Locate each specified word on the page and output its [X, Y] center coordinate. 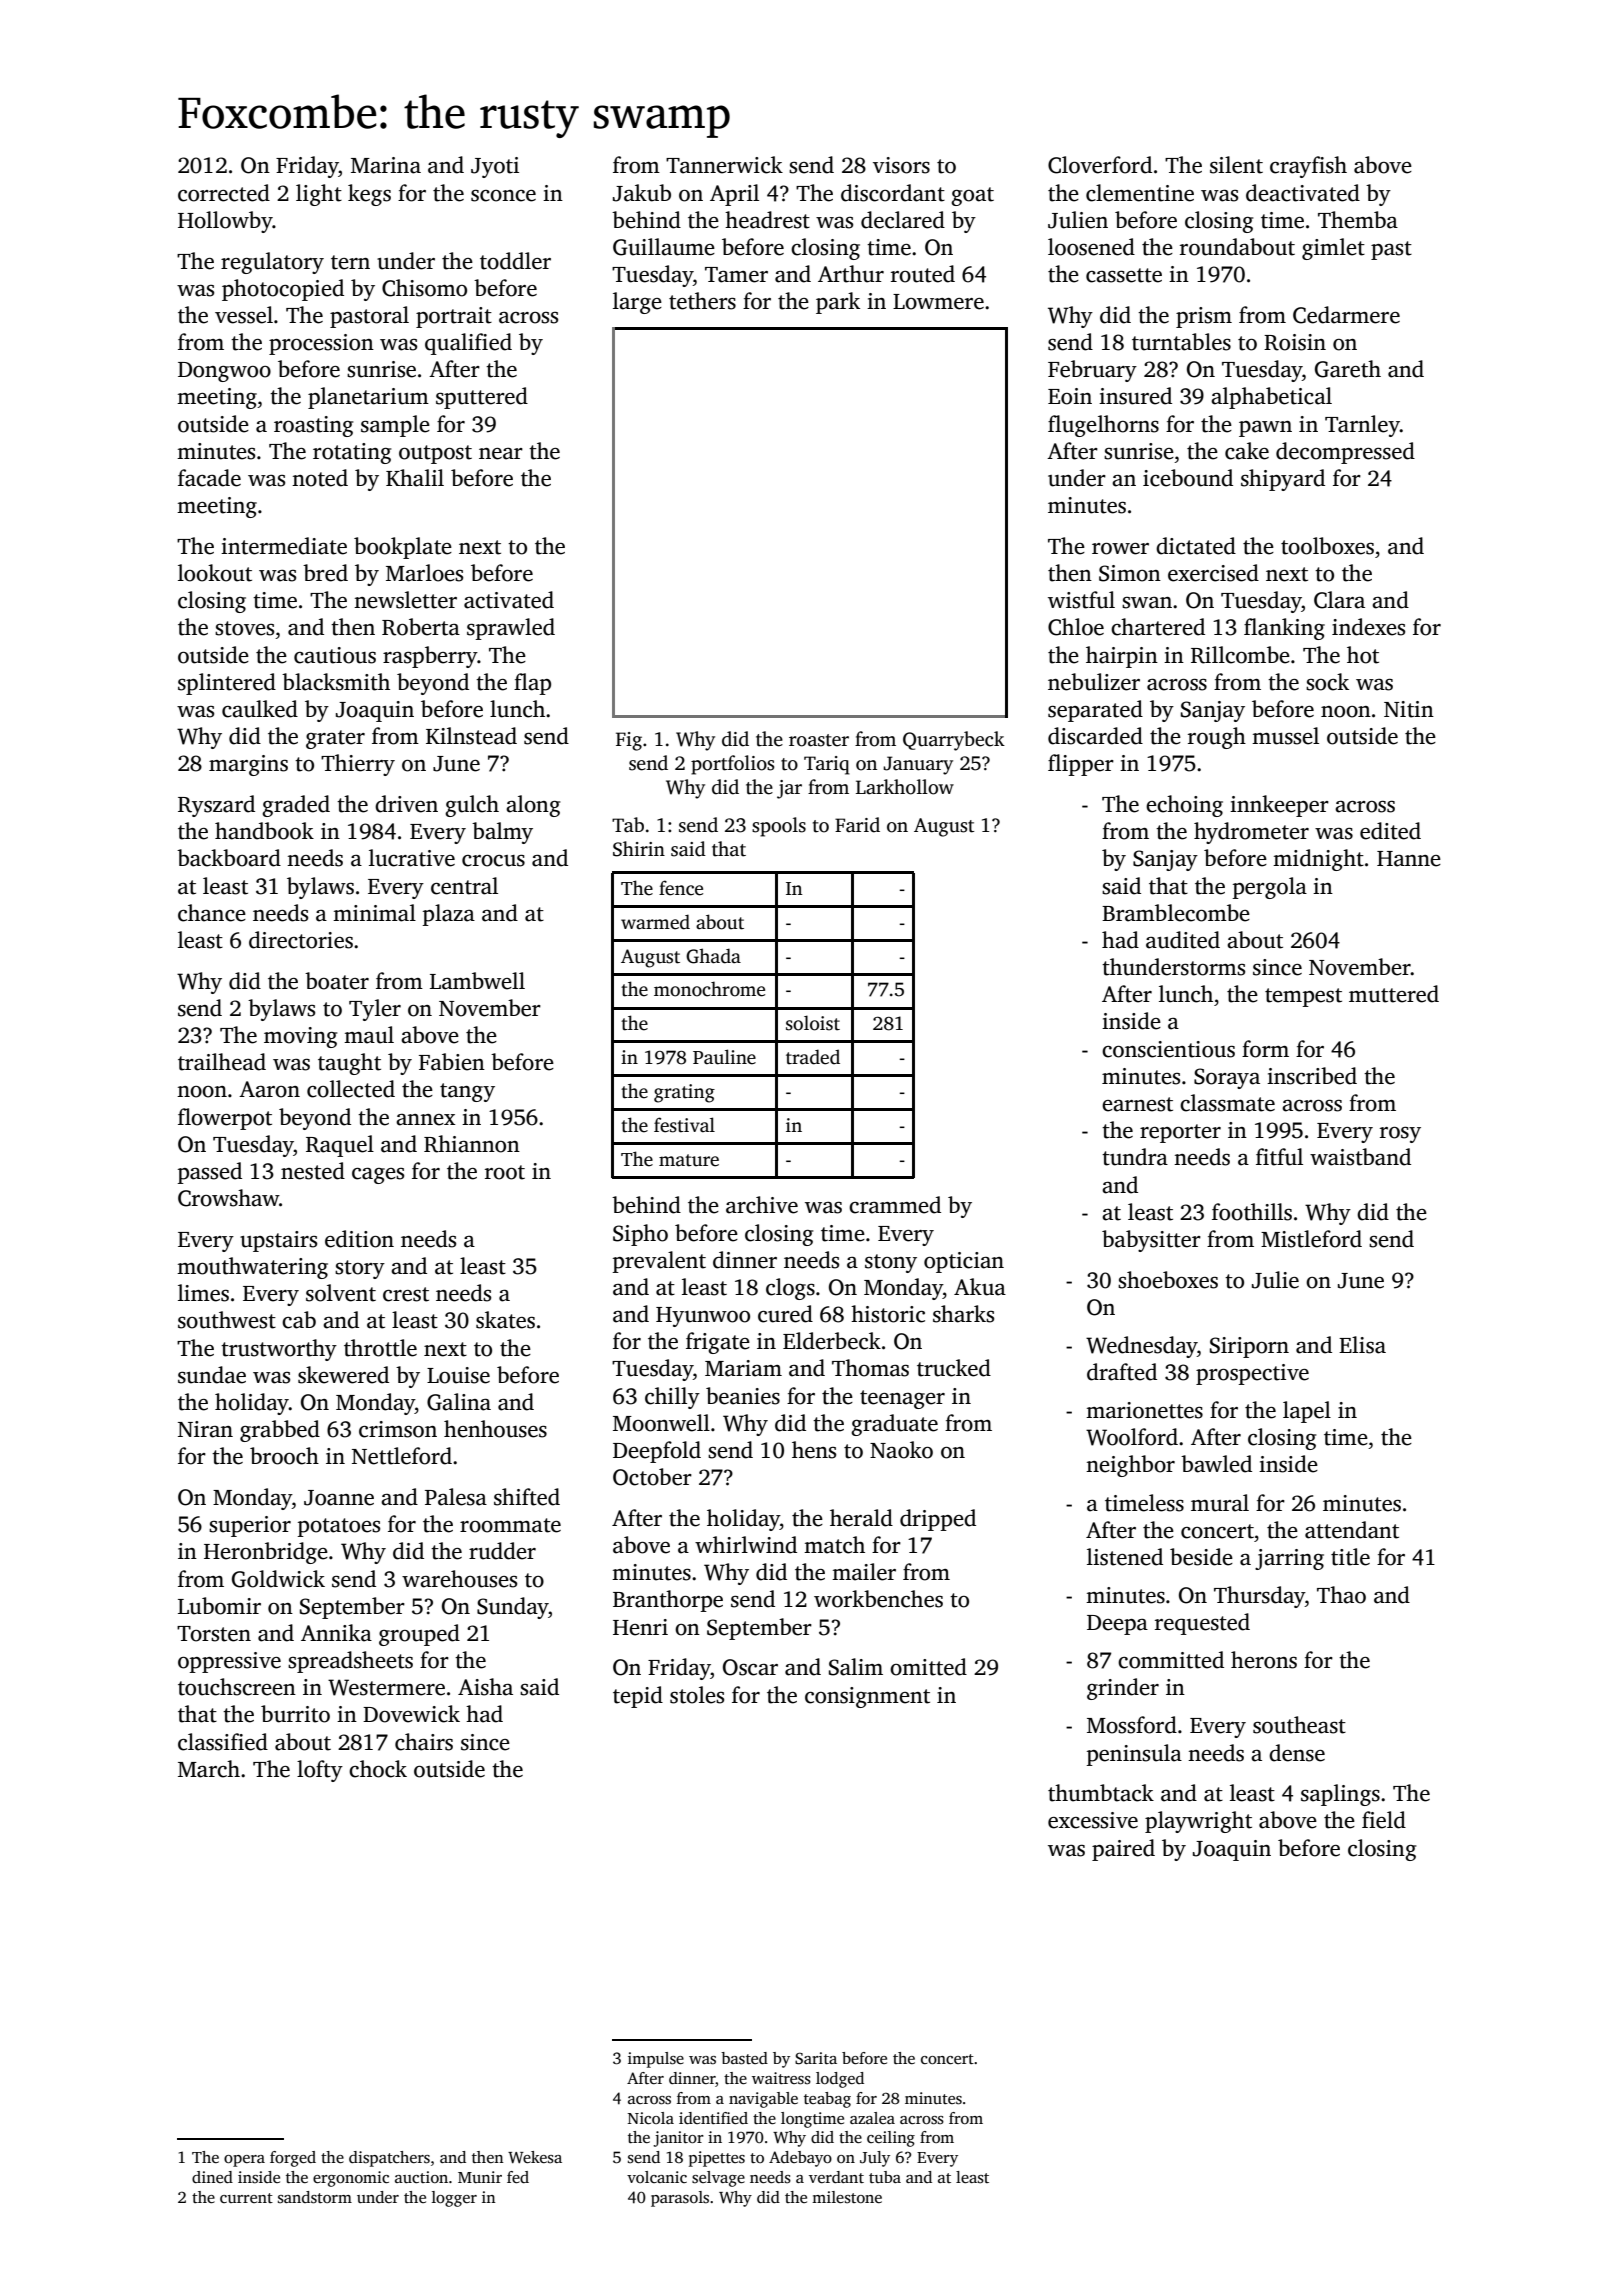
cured [785, 1314]
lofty [320, 1771]
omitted [928, 1667]
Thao [1341, 1595]
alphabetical [1271, 398]
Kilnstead [471, 736]
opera [244, 2161]
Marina [386, 165]
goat [972, 196]
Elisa [1362, 1345]
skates [505, 1320]
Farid [857, 825]
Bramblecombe [1176, 913]
